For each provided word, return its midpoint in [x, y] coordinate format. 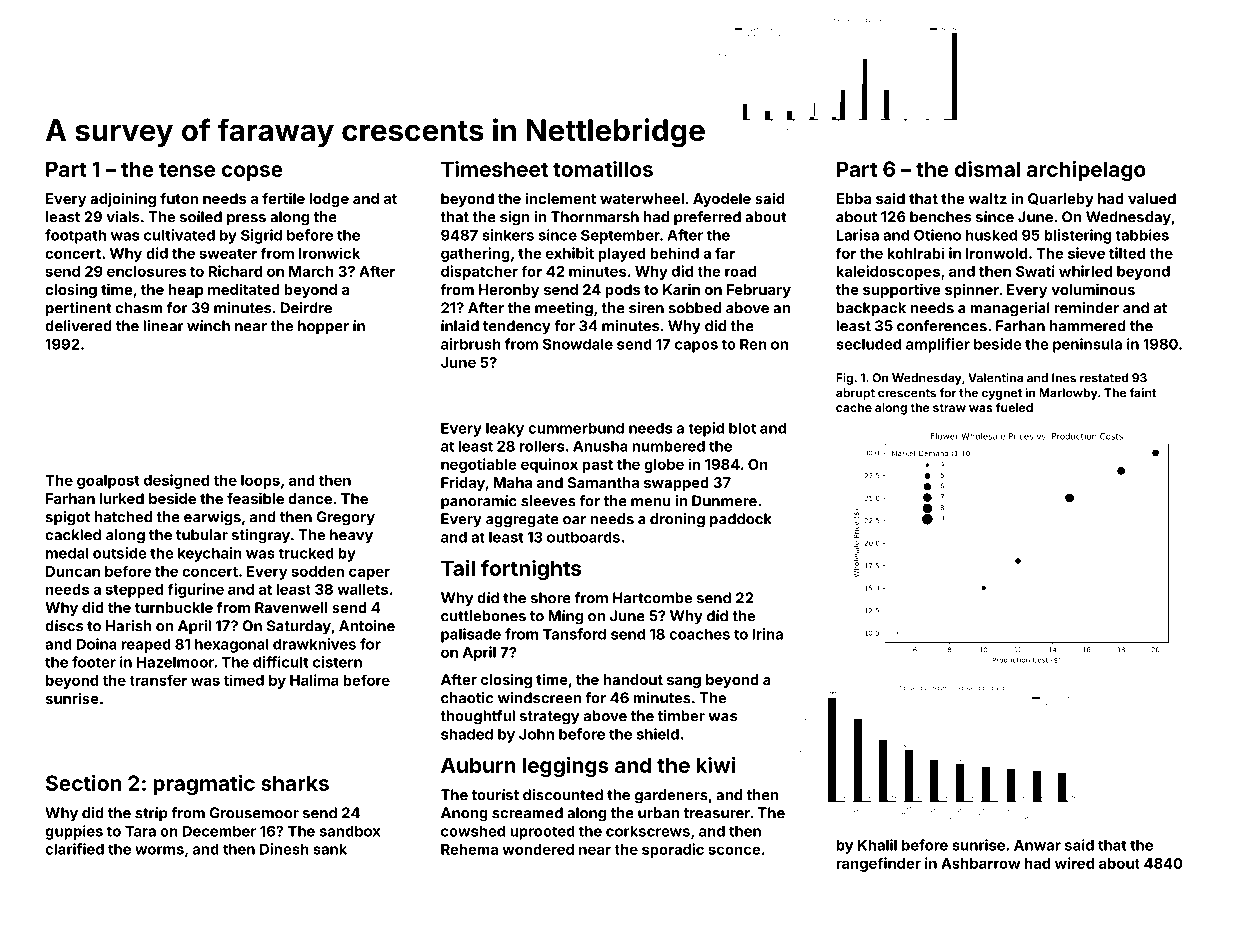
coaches [699, 634]
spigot [67, 518]
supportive [901, 290]
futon [179, 198]
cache [854, 407]
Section [83, 783]
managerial [1010, 309]
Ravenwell [291, 607]
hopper [323, 327]
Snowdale [578, 344]
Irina [767, 634]
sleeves [548, 501]
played [621, 255]
